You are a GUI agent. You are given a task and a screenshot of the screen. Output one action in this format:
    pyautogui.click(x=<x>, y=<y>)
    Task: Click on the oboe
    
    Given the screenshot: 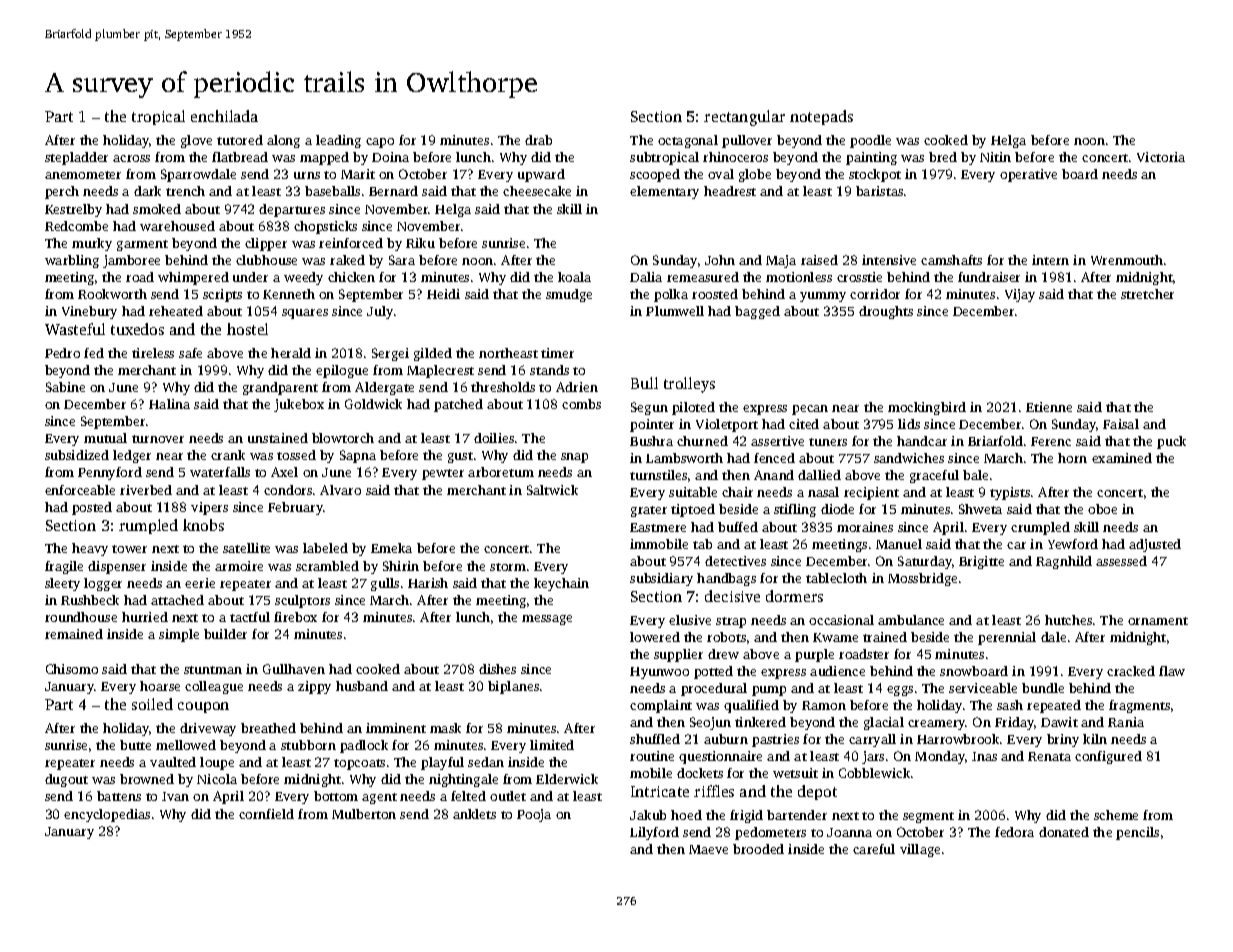 What is the action you would take?
    pyautogui.click(x=1102, y=509)
